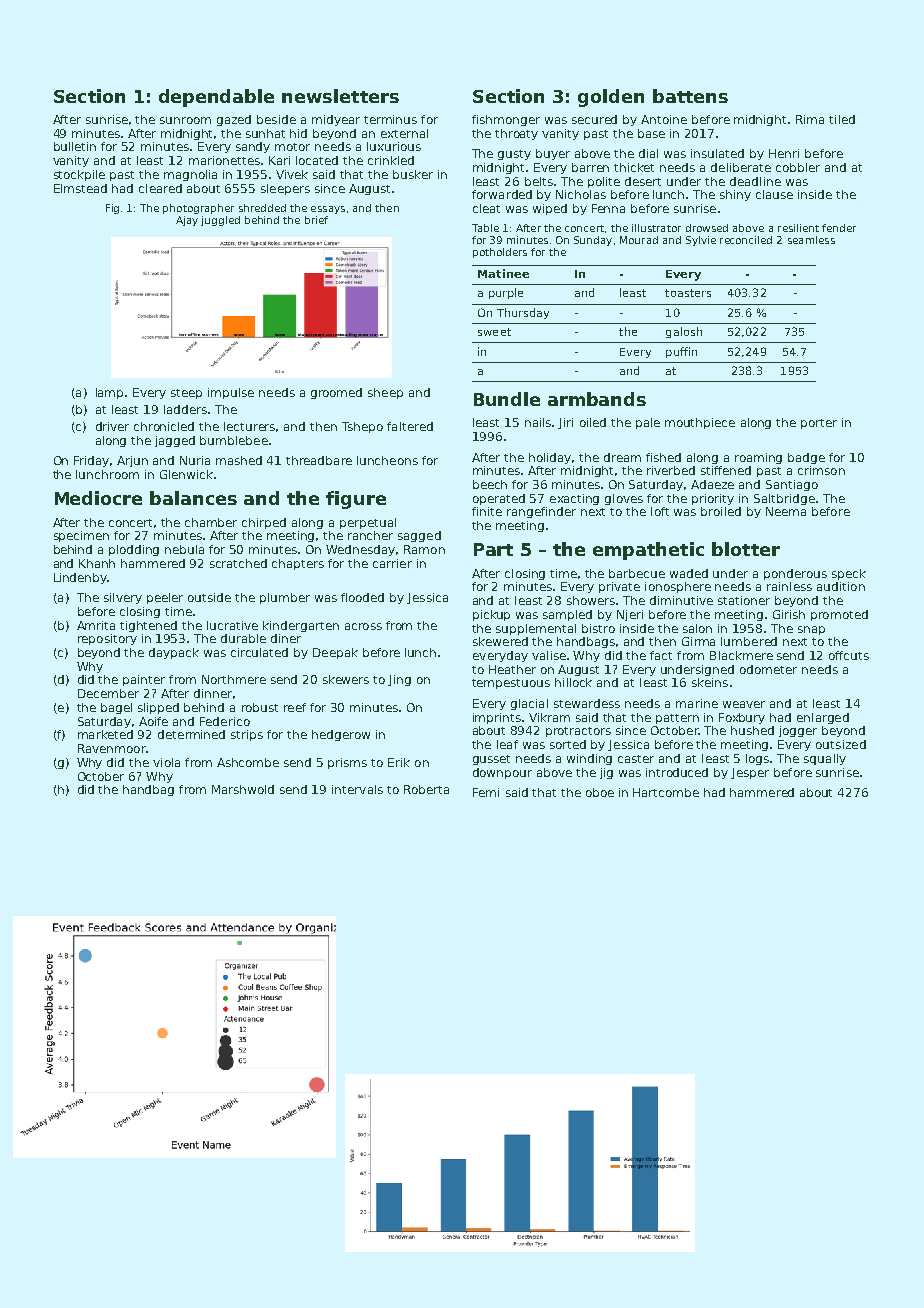 This screenshot has height=1308, width=924. Describe the element at coordinates (112, 748) in the screenshot. I see `Ravenmoor` at that location.
